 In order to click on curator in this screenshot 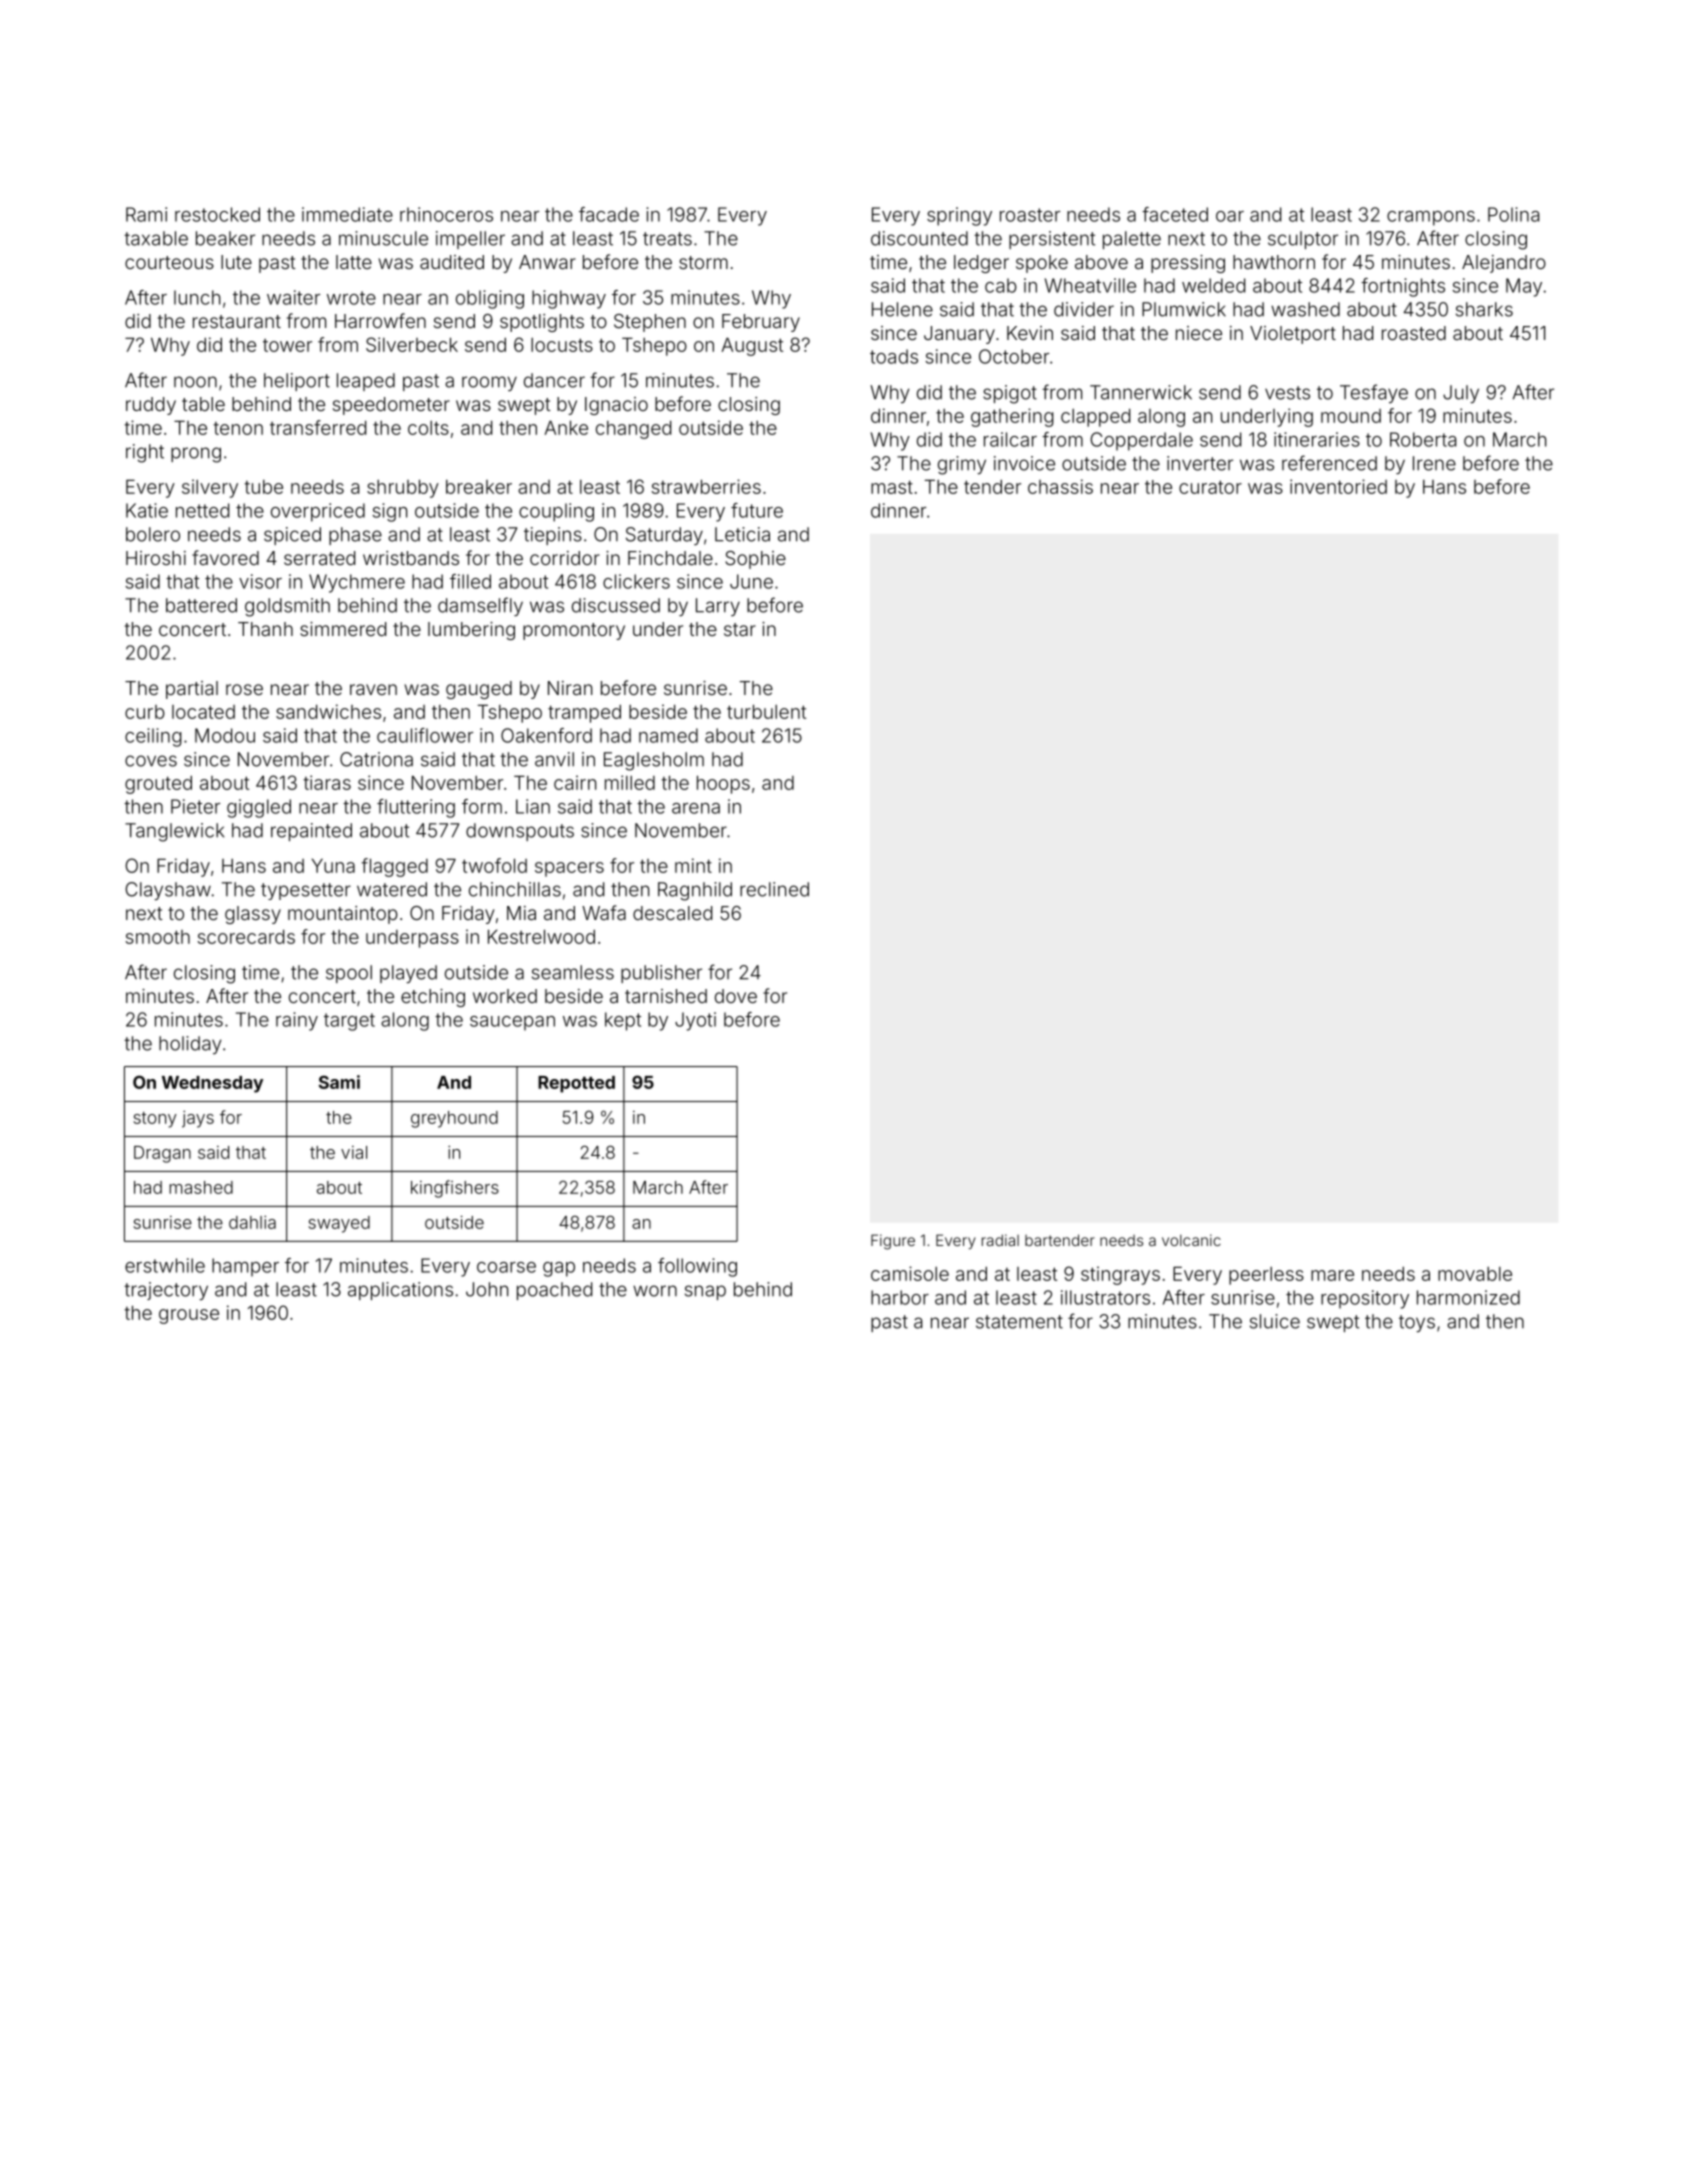, I will do `click(1210, 487)`.
